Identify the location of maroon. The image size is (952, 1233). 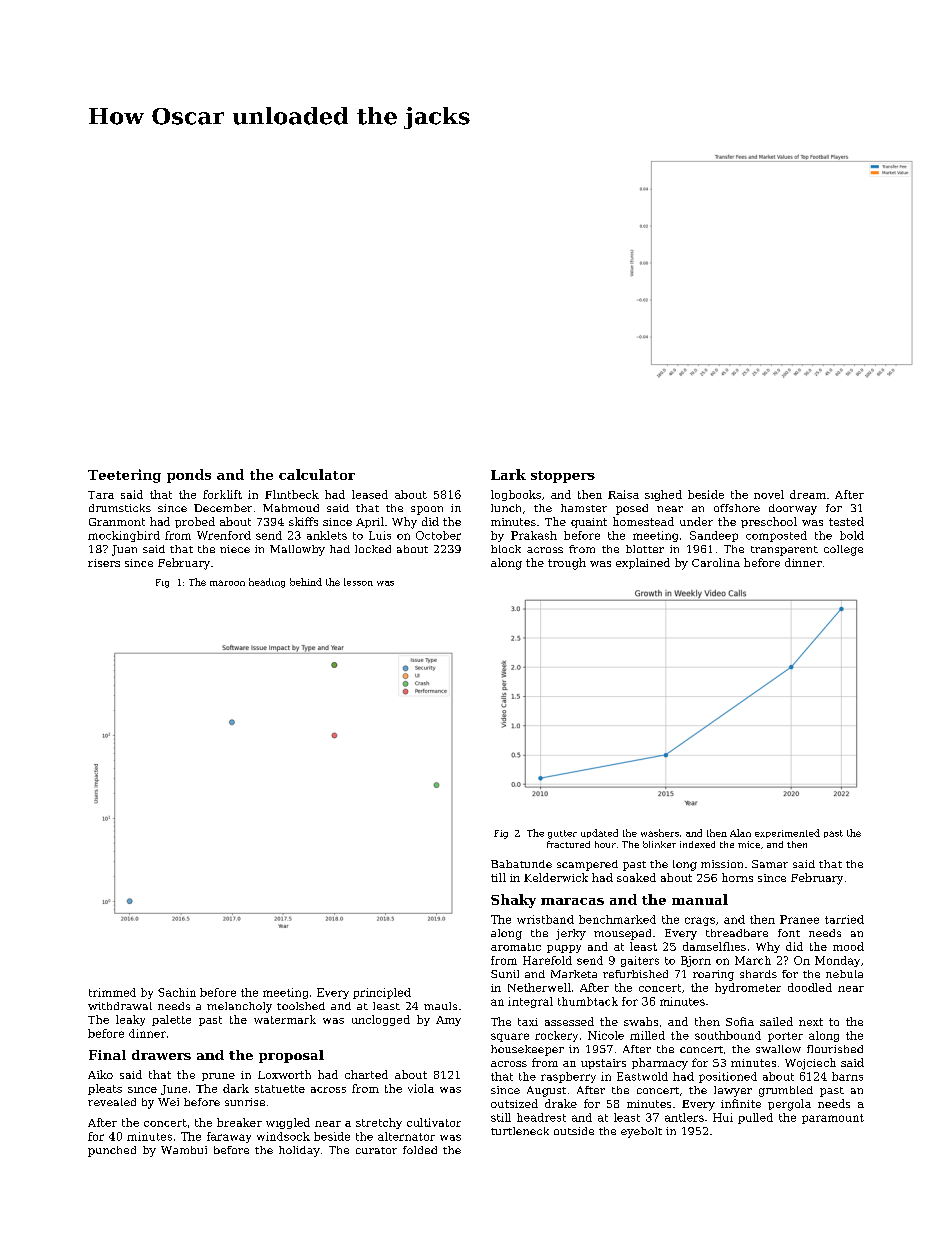
(227, 583).
